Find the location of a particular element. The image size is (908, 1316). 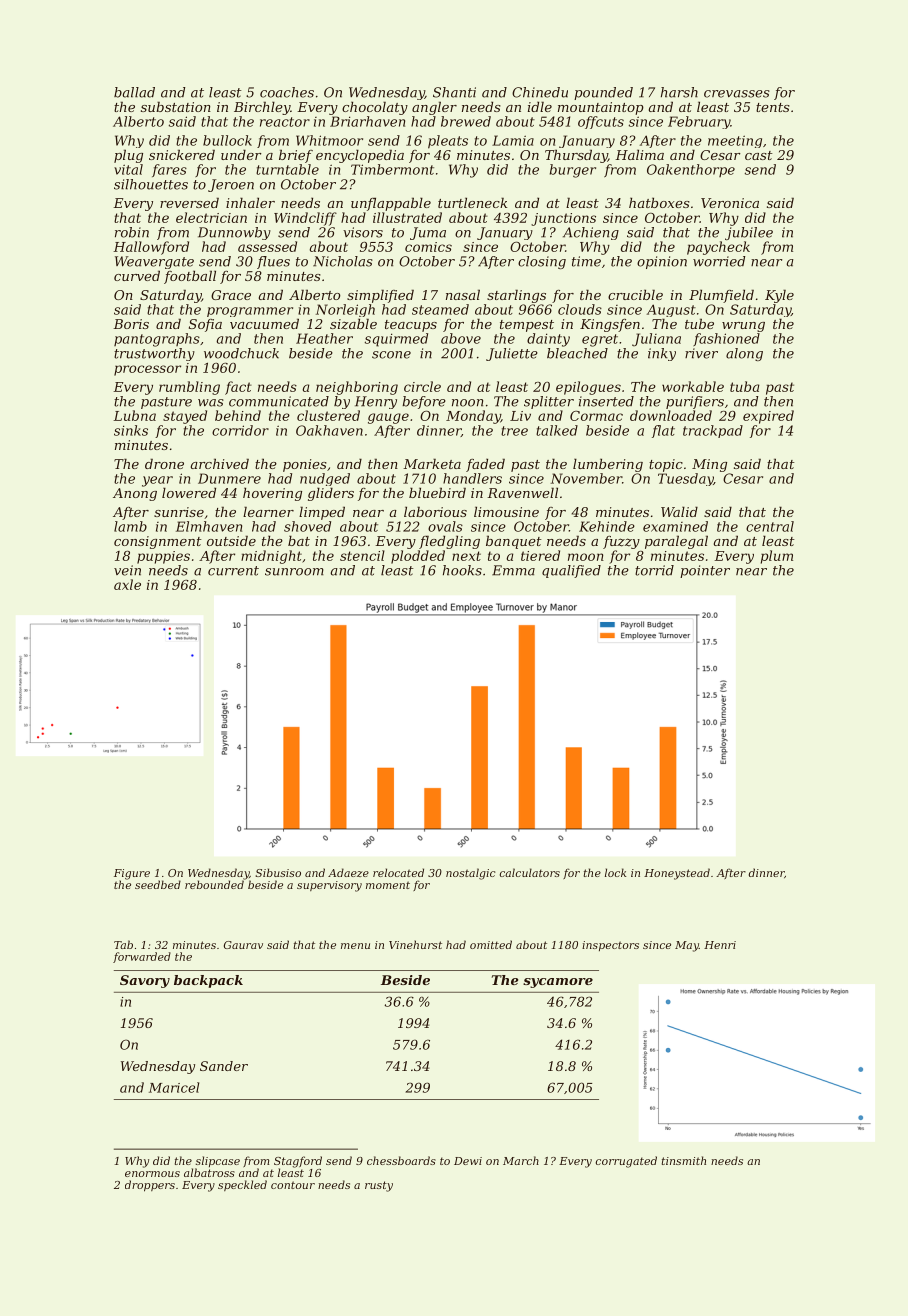

central is located at coordinates (770, 526).
